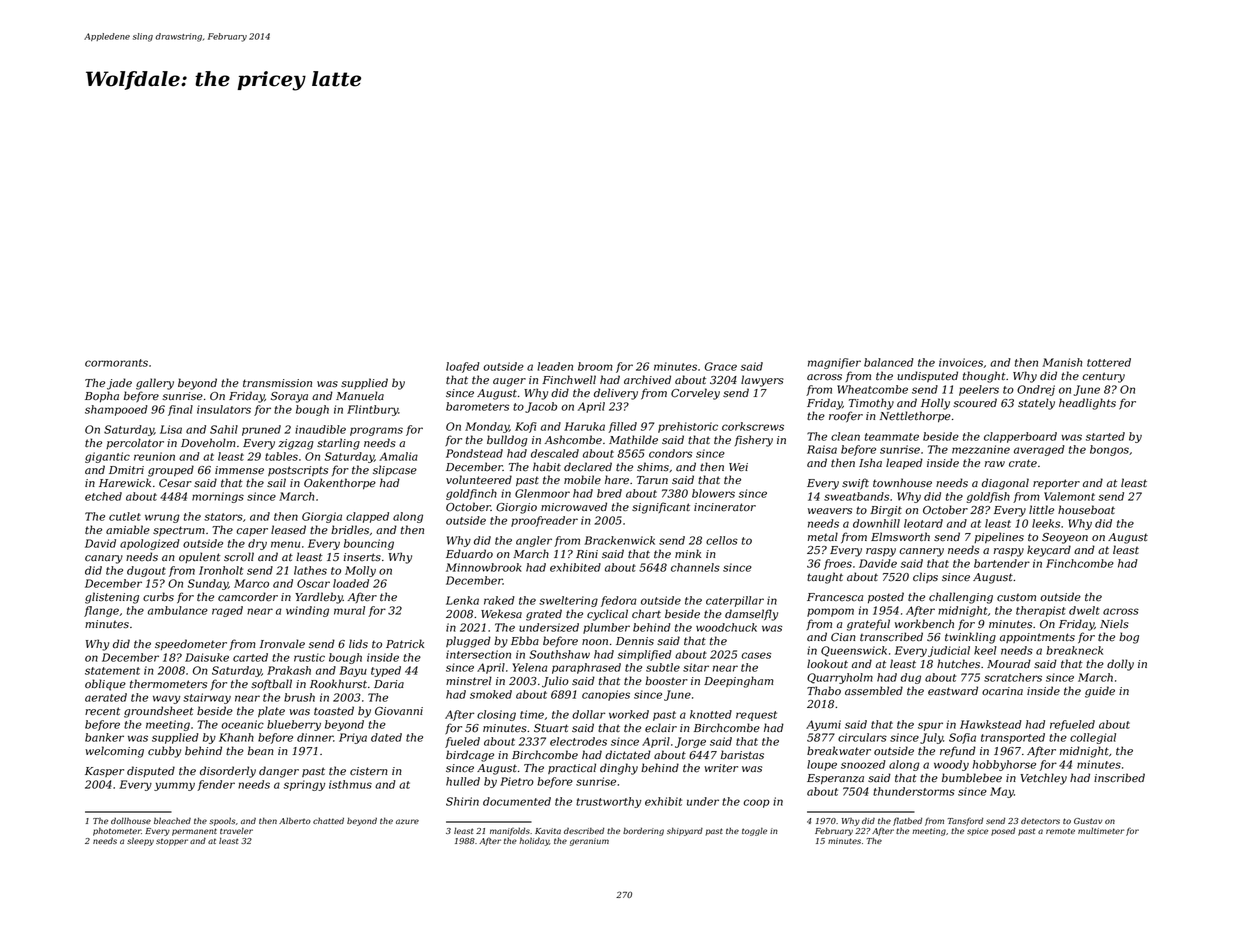 The height and width of the screenshot is (952, 1233). What do you see at coordinates (666, 681) in the screenshot?
I see `booster` at bounding box center [666, 681].
